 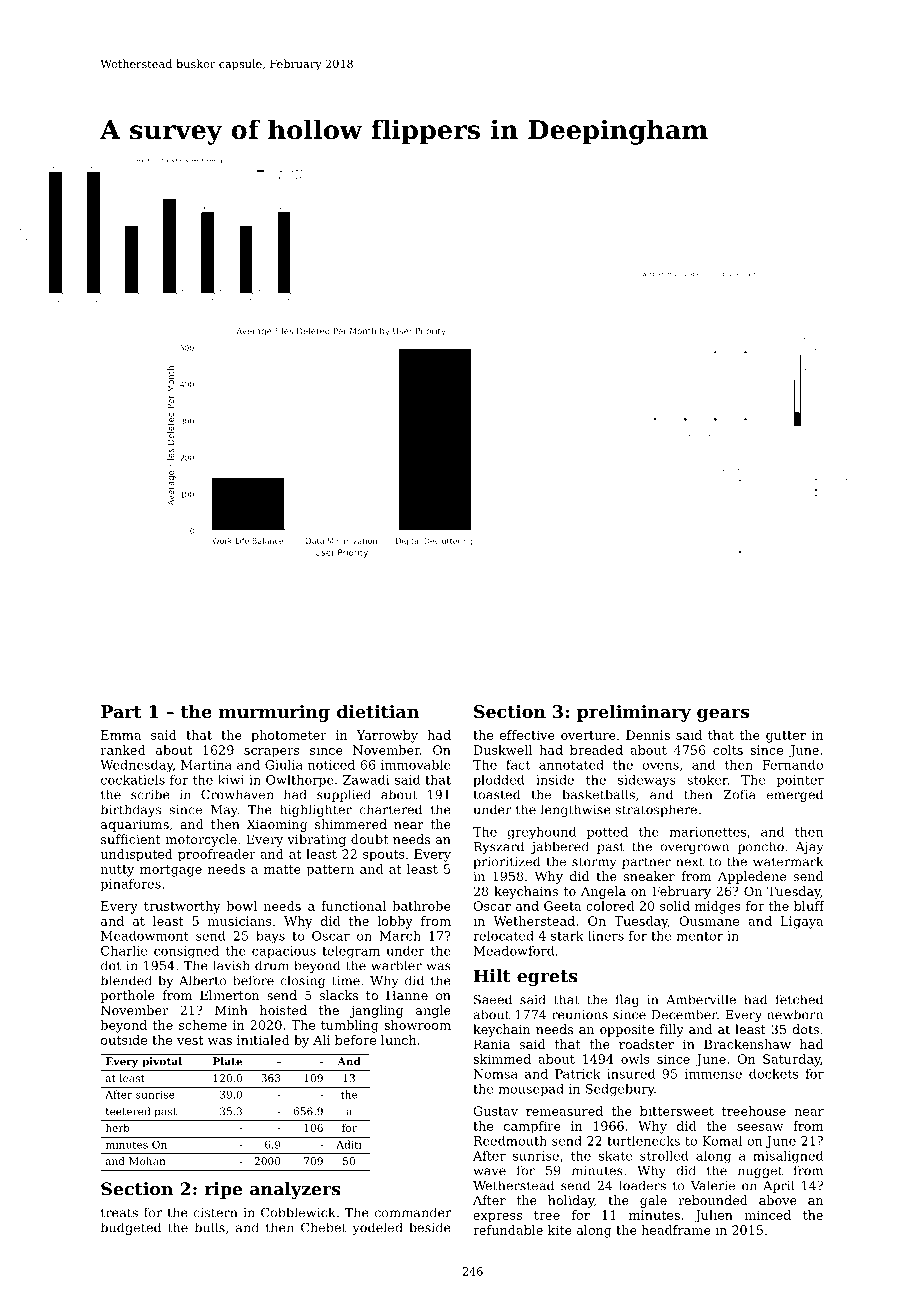 What do you see at coordinates (594, 863) in the document?
I see `stormy` at bounding box center [594, 863].
